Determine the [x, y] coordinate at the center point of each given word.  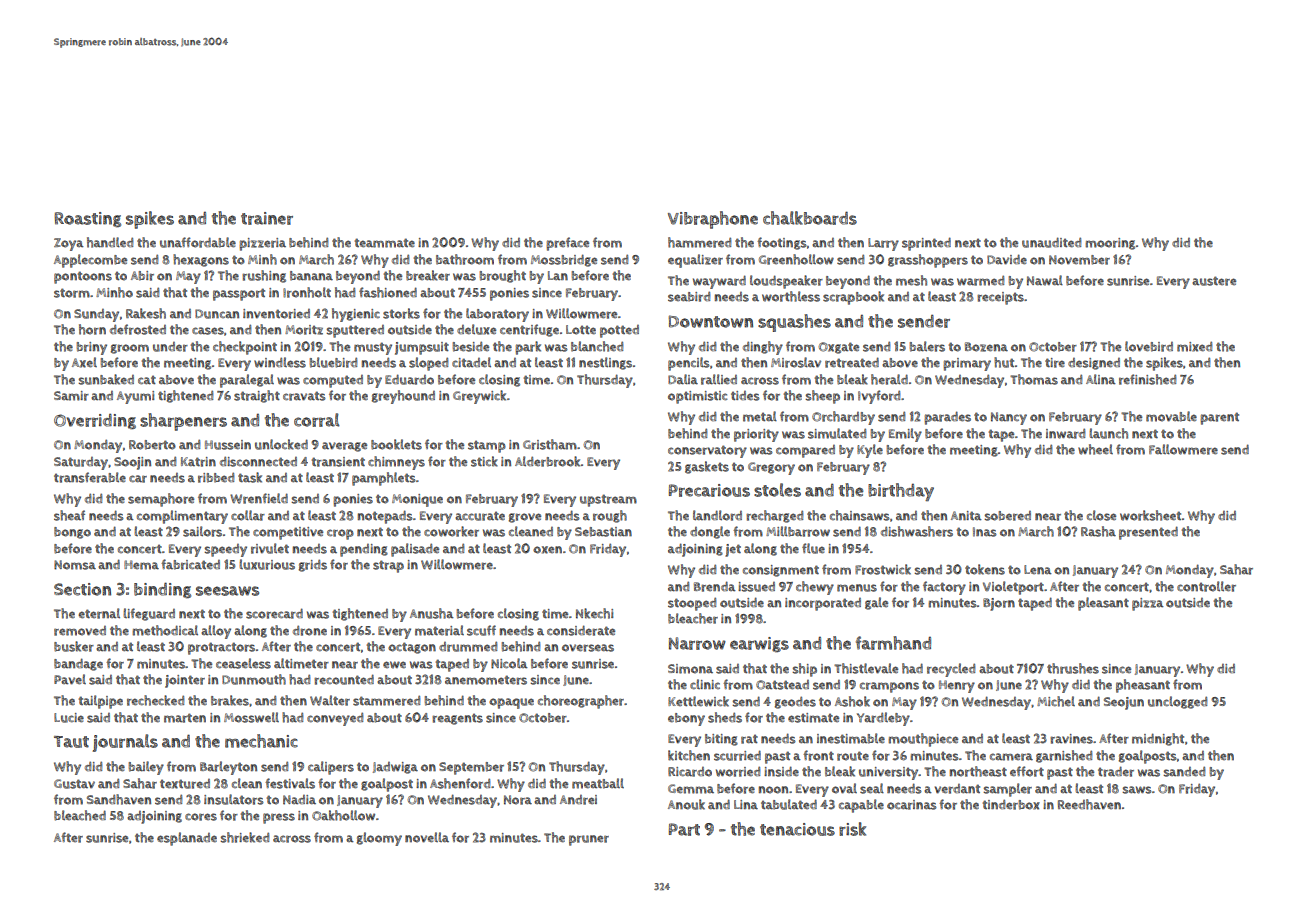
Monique [417, 500]
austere [1214, 281]
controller [1206, 586]
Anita [966, 516]
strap [388, 566]
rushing [264, 276]
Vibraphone [713, 220]
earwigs [759, 644]
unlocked [281, 444]
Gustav [74, 784]
